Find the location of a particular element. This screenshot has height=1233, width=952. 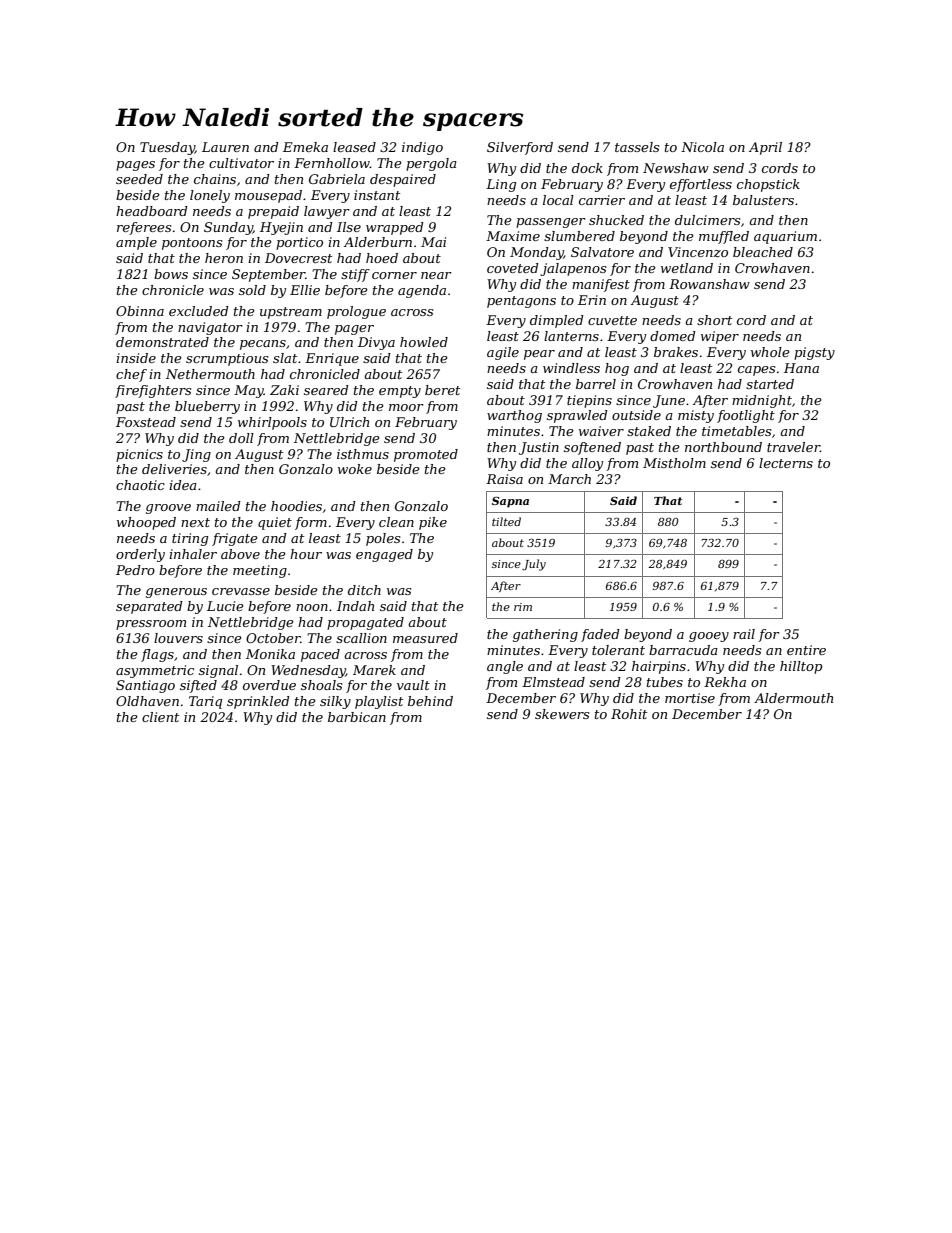

manifest is located at coordinates (601, 285).
